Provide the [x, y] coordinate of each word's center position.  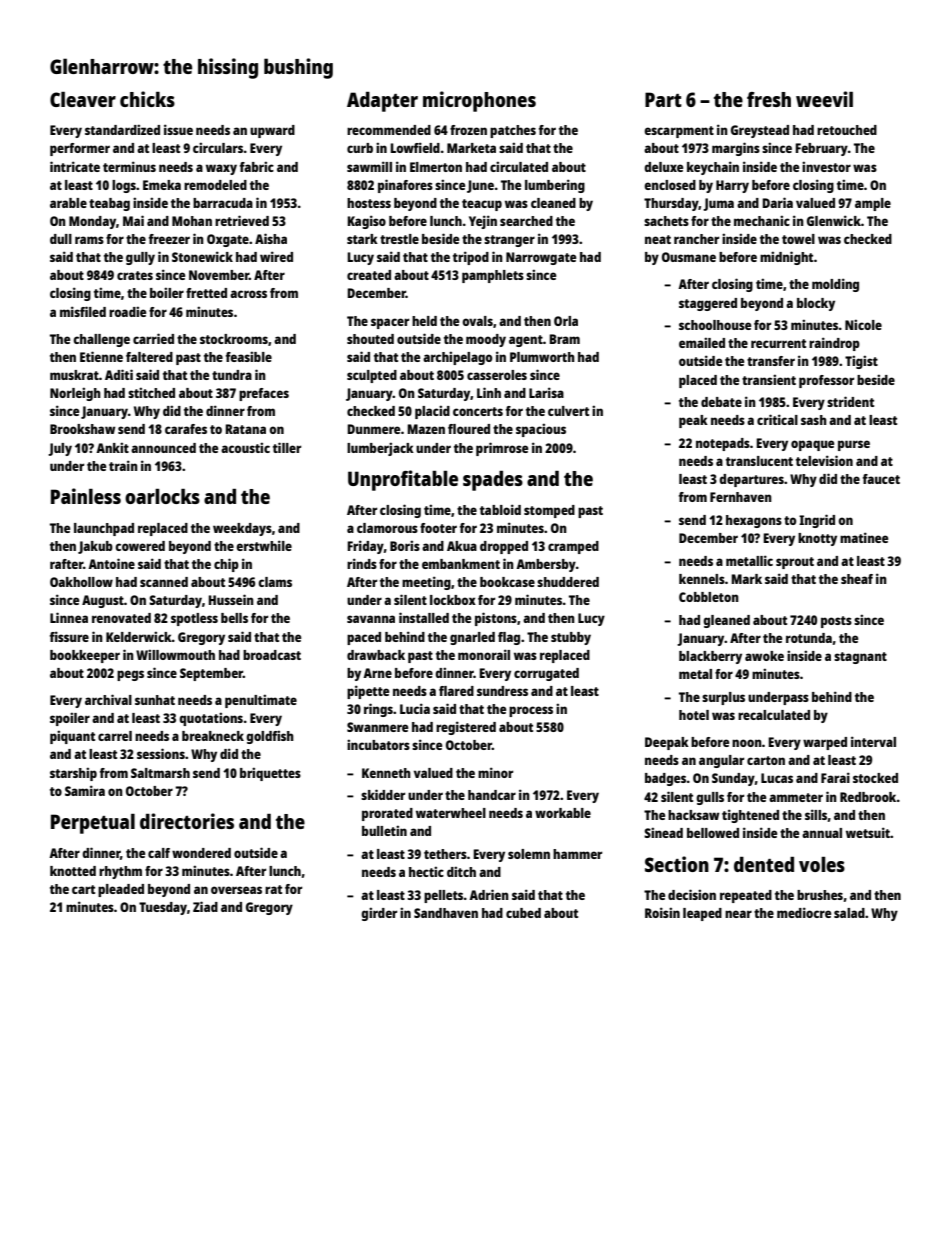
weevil [824, 99]
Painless [86, 496]
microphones [479, 101]
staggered [708, 304]
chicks [147, 99]
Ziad [205, 906]
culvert [568, 411]
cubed [523, 913]
